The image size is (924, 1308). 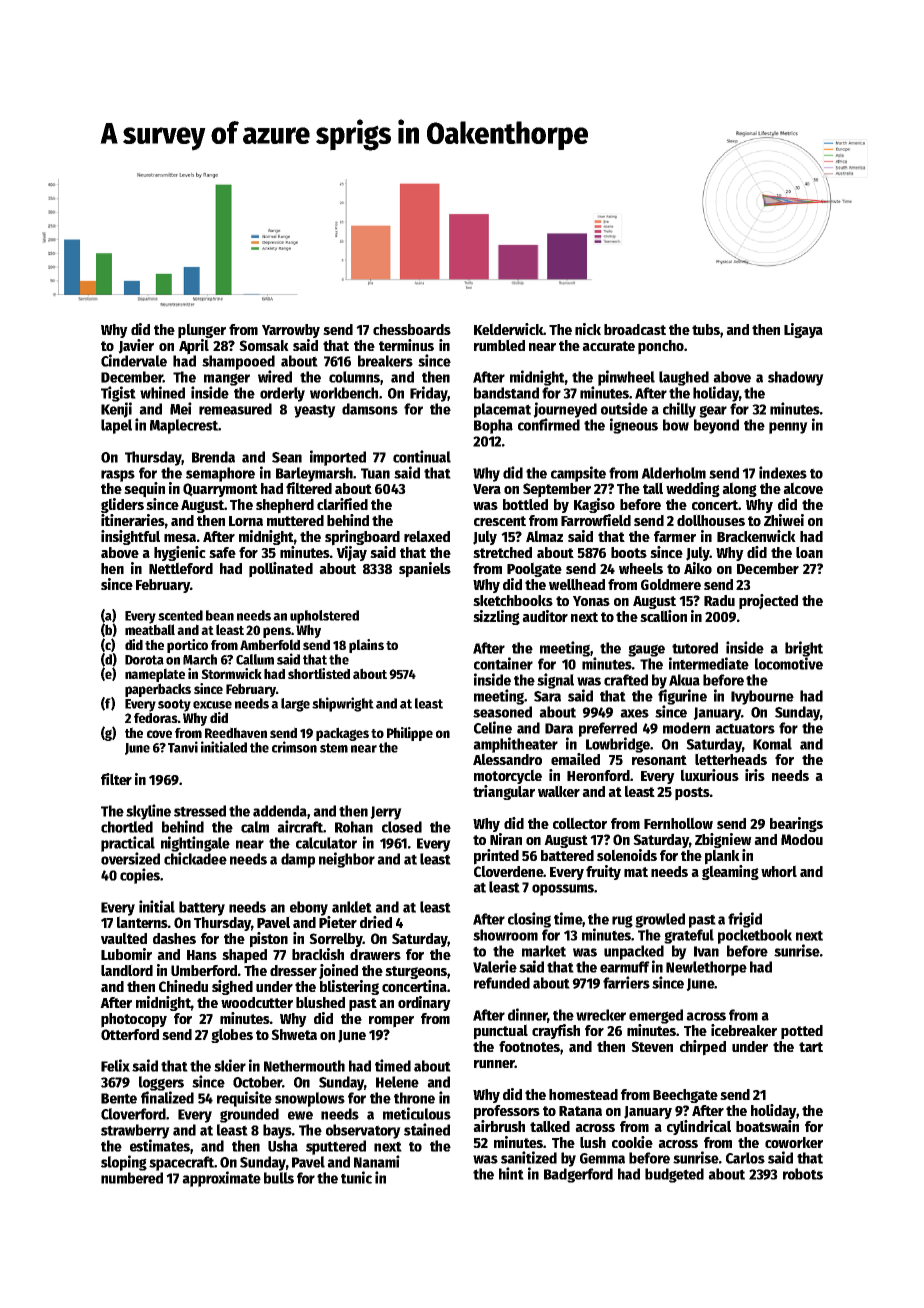 What do you see at coordinates (706, 329) in the screenshot?
I see `tubs` at bounding box center [706, 329].
